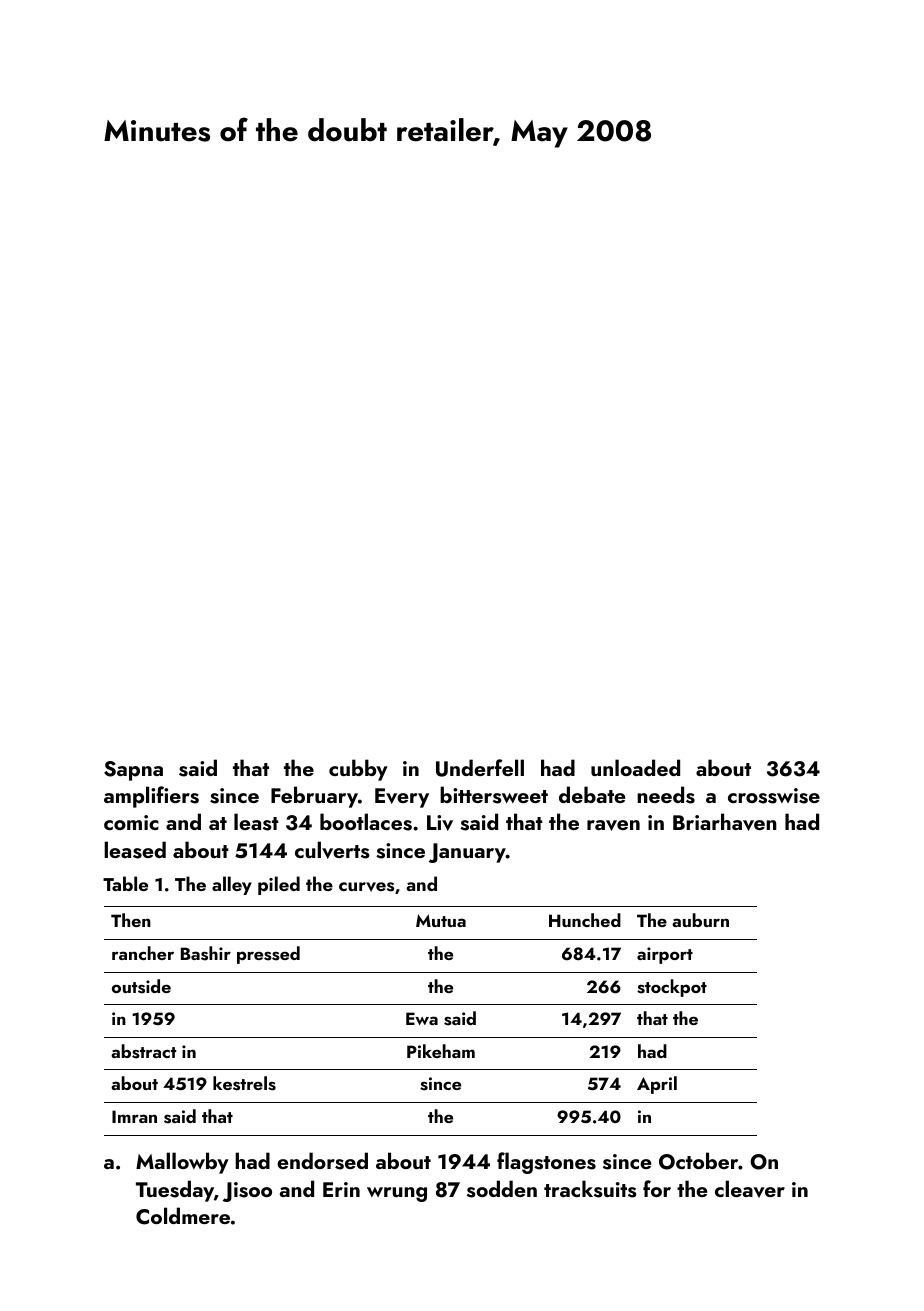  What do you see at coordinates (397, 1194) in the screenshot?
I see `wrung` at bounding box center [397, 1194].
